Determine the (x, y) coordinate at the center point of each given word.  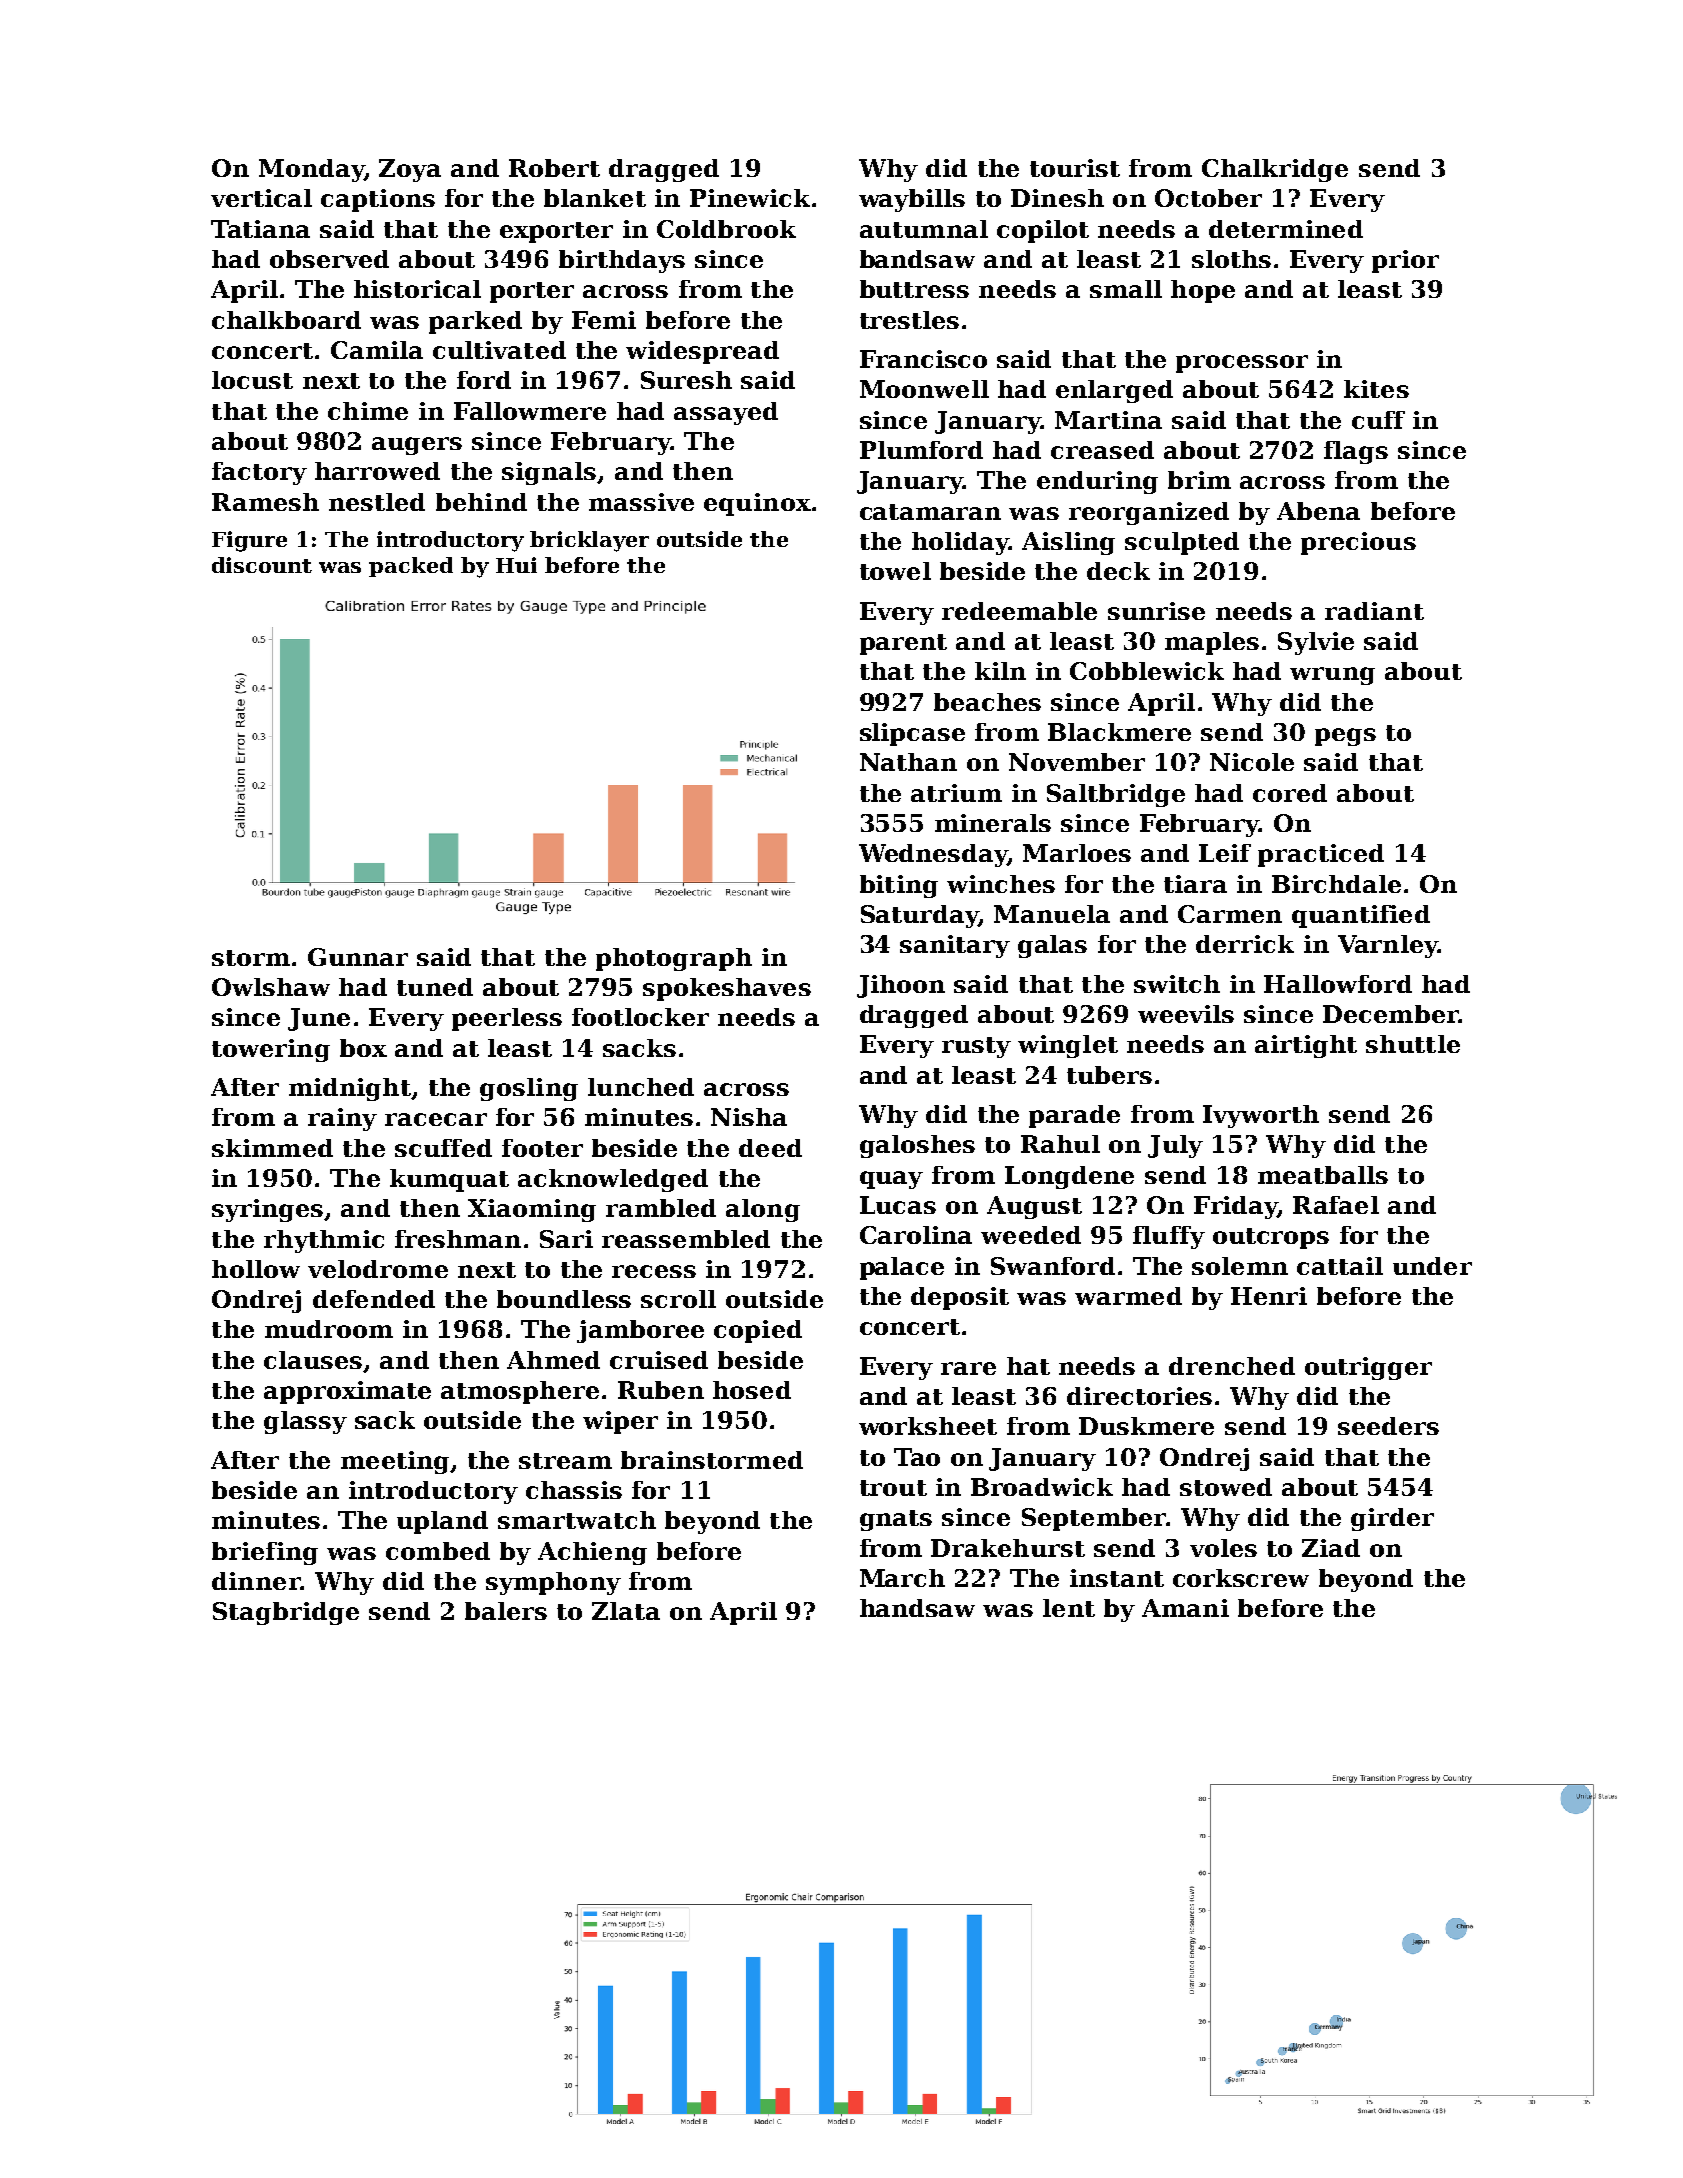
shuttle (1413, 1044)
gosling (529, 1089)
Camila (377, 350)
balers (506, 1611)
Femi (604, 320)
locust (252, 380)
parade (1074, 1116)
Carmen (1230, 914)
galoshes (917, 1146)
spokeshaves (727, 989)
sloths (1231, 259)
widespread (702, 352)
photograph (674, 959)
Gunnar (358, 957)
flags (1356, 452)
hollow (256, 1269)
